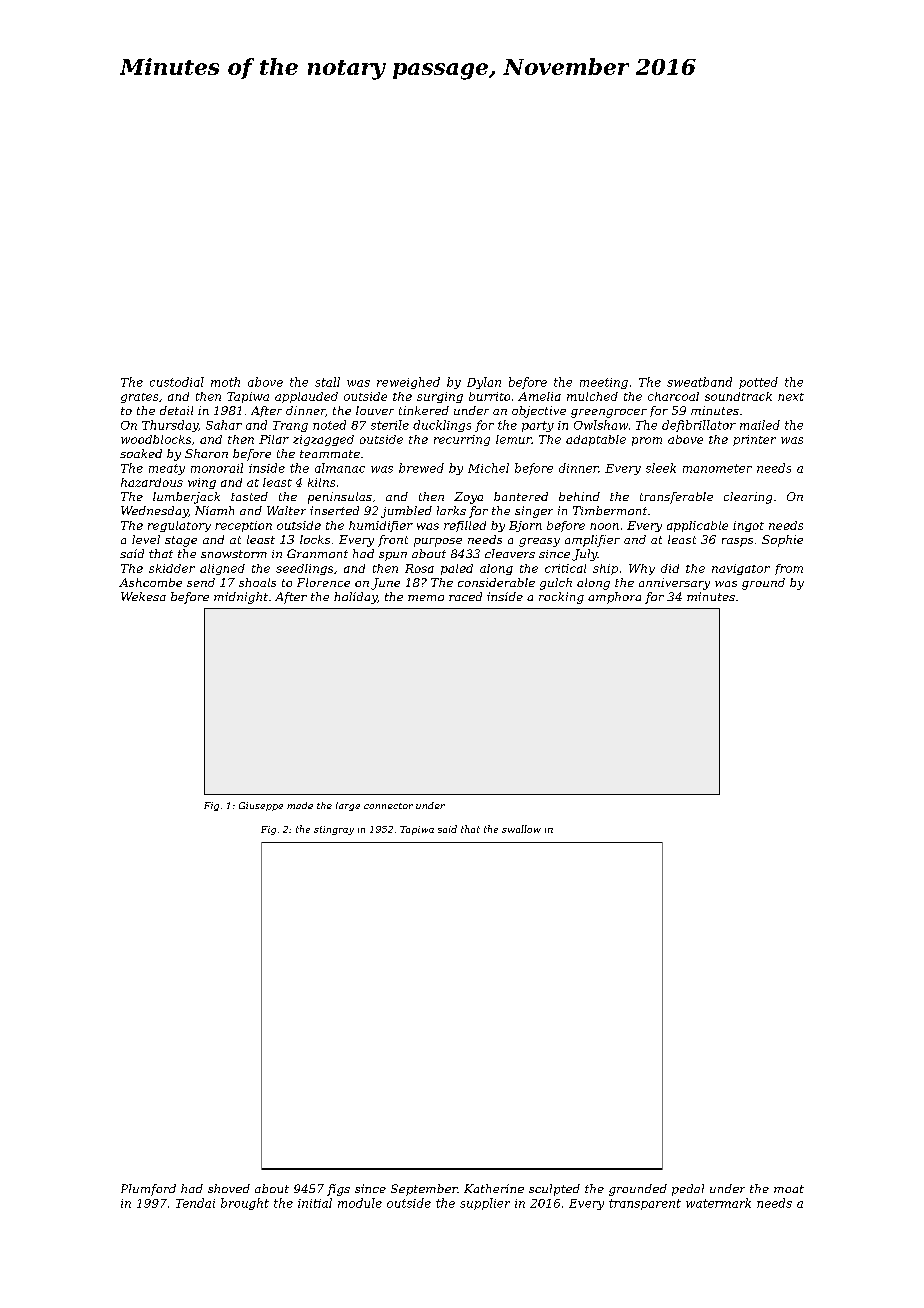 The width and height of the screenshot is (924, 1308). I want to click on reweighed, so click(408, 383).
